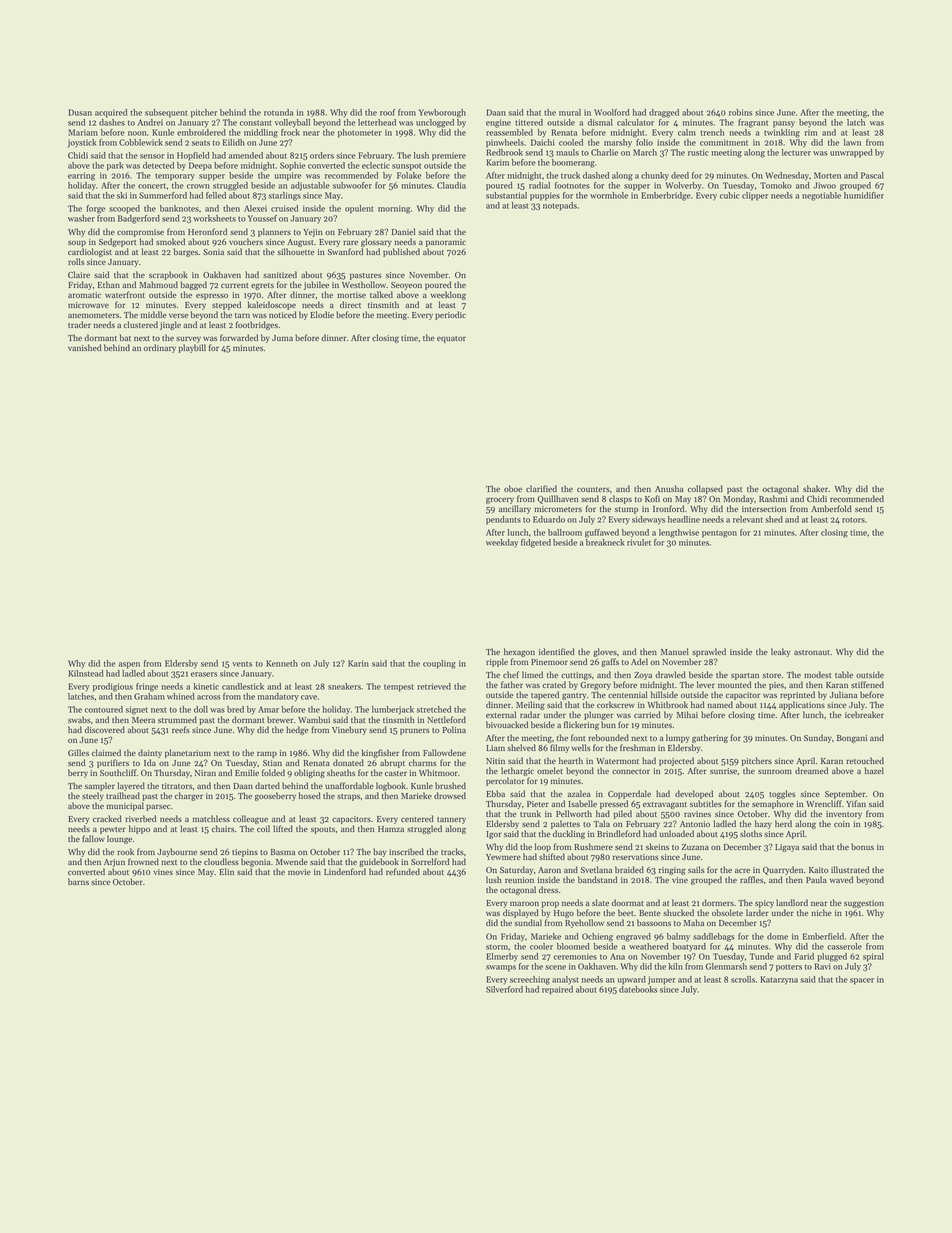 The width and height of the screenshot is (952, 1233). I want to click on Elin, so click(226, 871).
